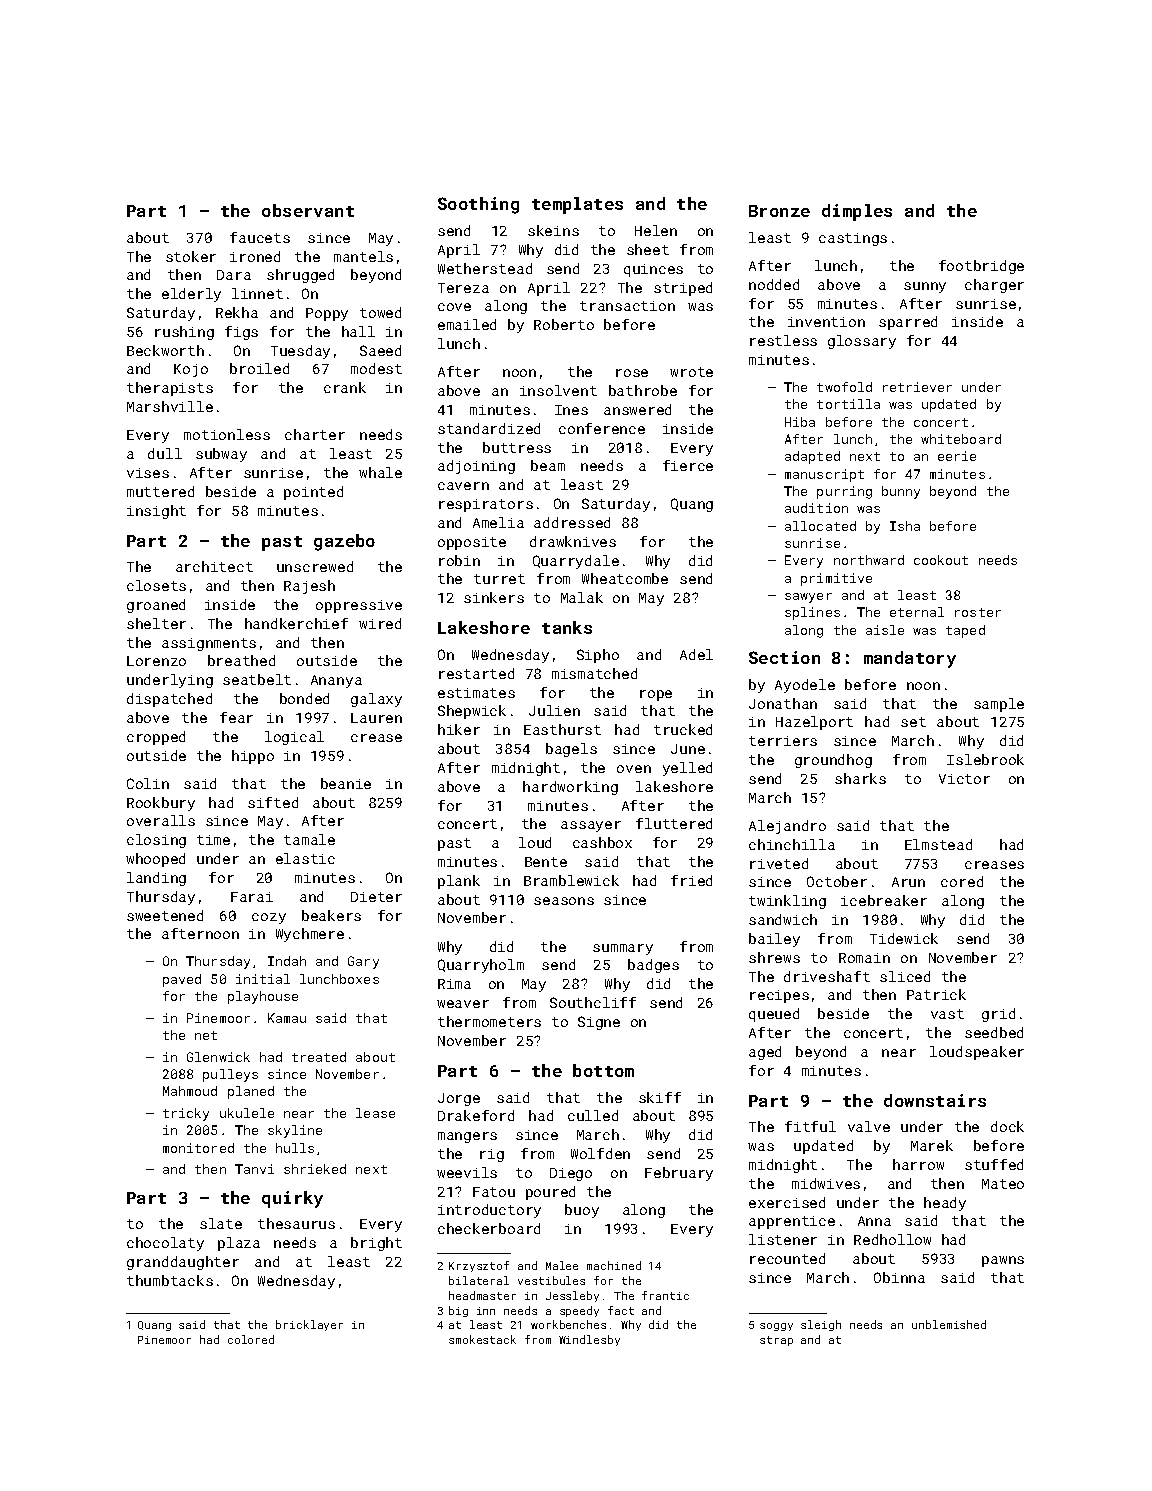  I want to click on chinchilla, so click(792, 844).
